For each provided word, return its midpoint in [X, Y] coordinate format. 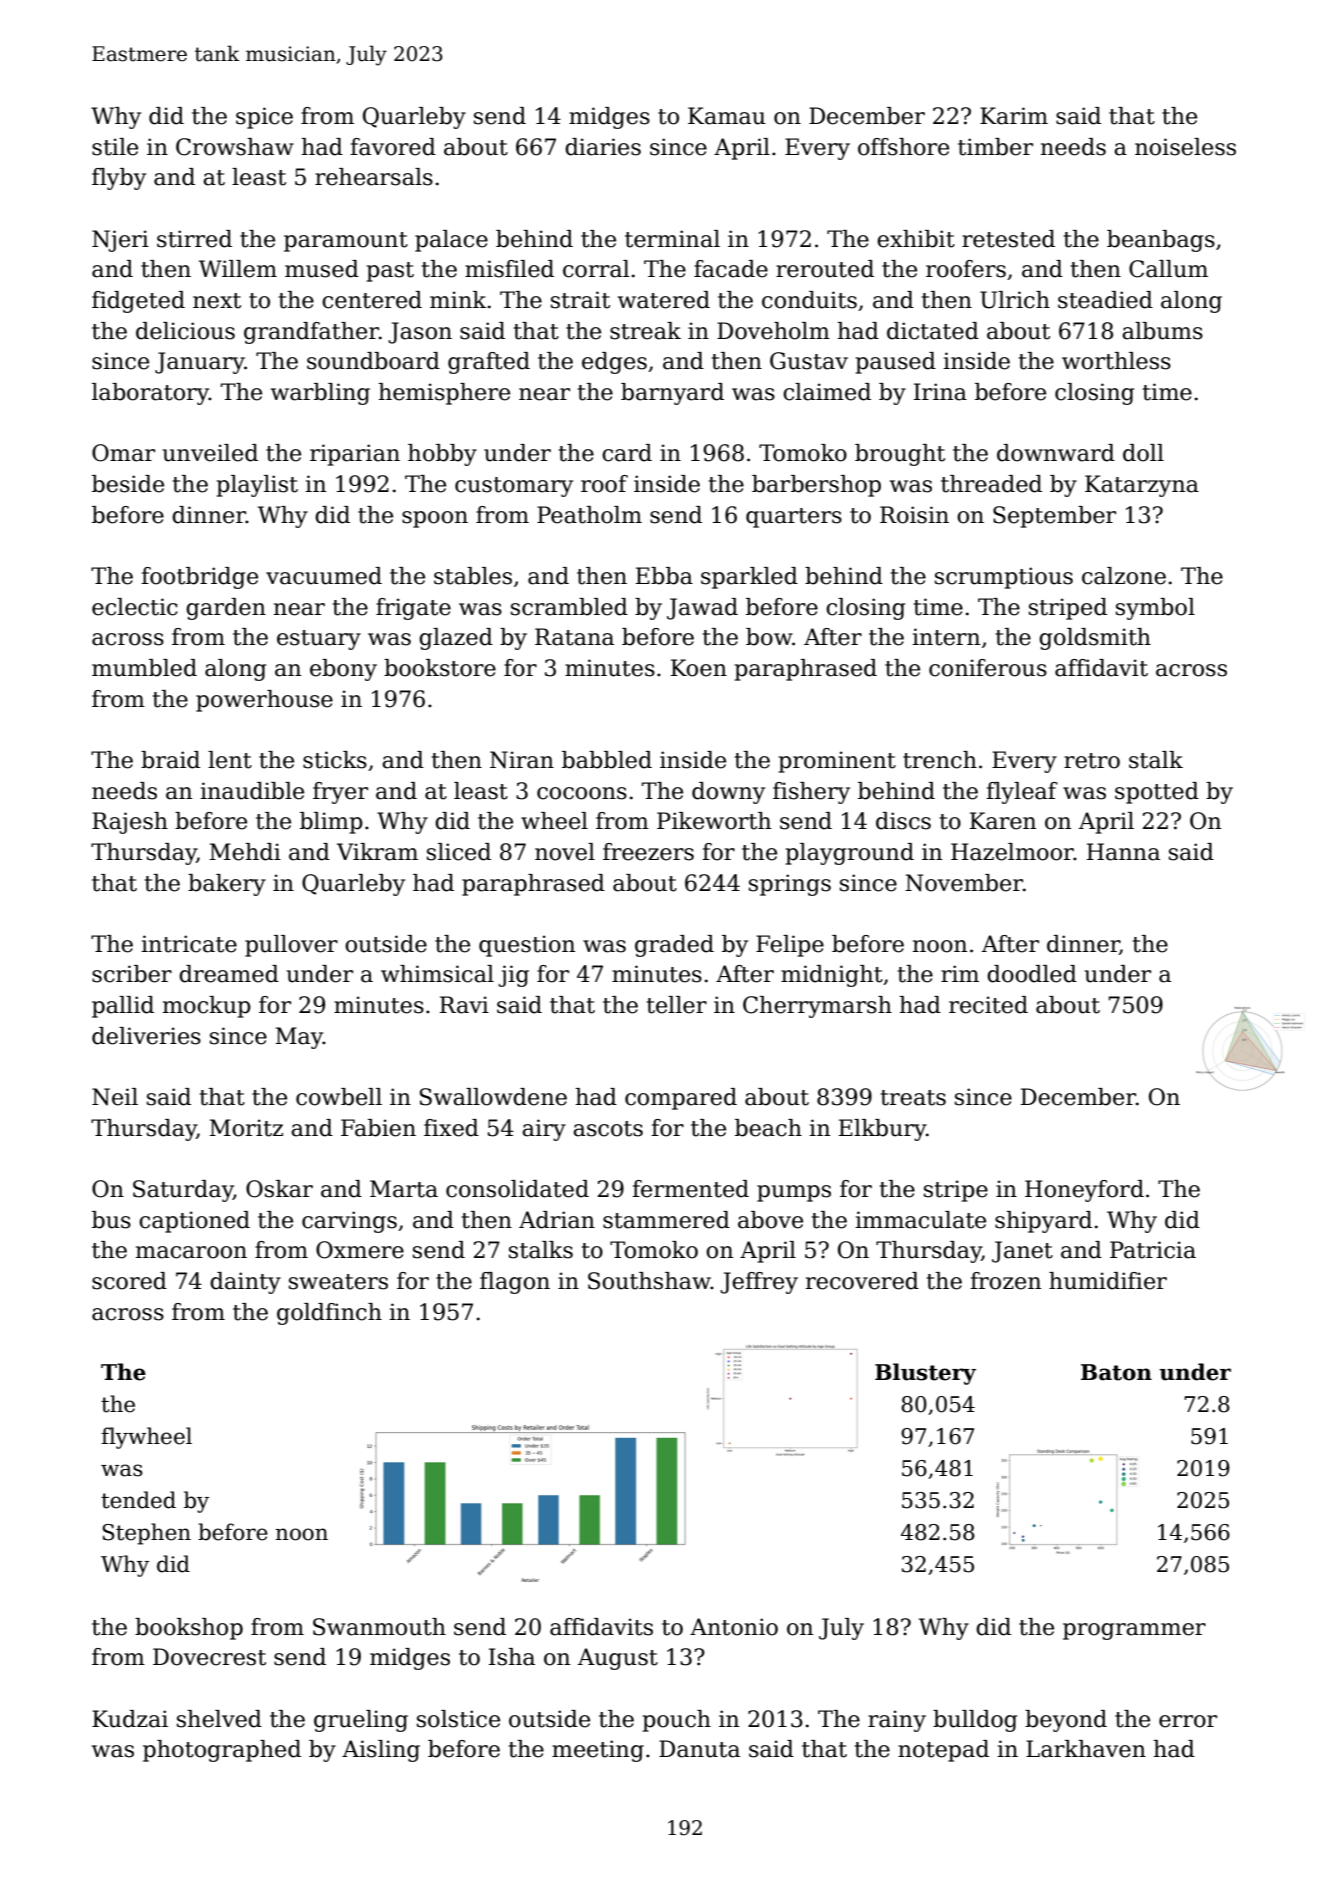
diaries [603, 147]
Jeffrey [759, 1283]
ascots [608, 1129]
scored [129, 1281]
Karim [1014, 116]
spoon [435, 519]
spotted [1157, 793]
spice [264, 118]
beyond [1066, 1721]
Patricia [1153, 1250]
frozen [1005, 1281]
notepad [943, 1751]
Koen [699, 668]
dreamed [229, 974]
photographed [222, 1751]
